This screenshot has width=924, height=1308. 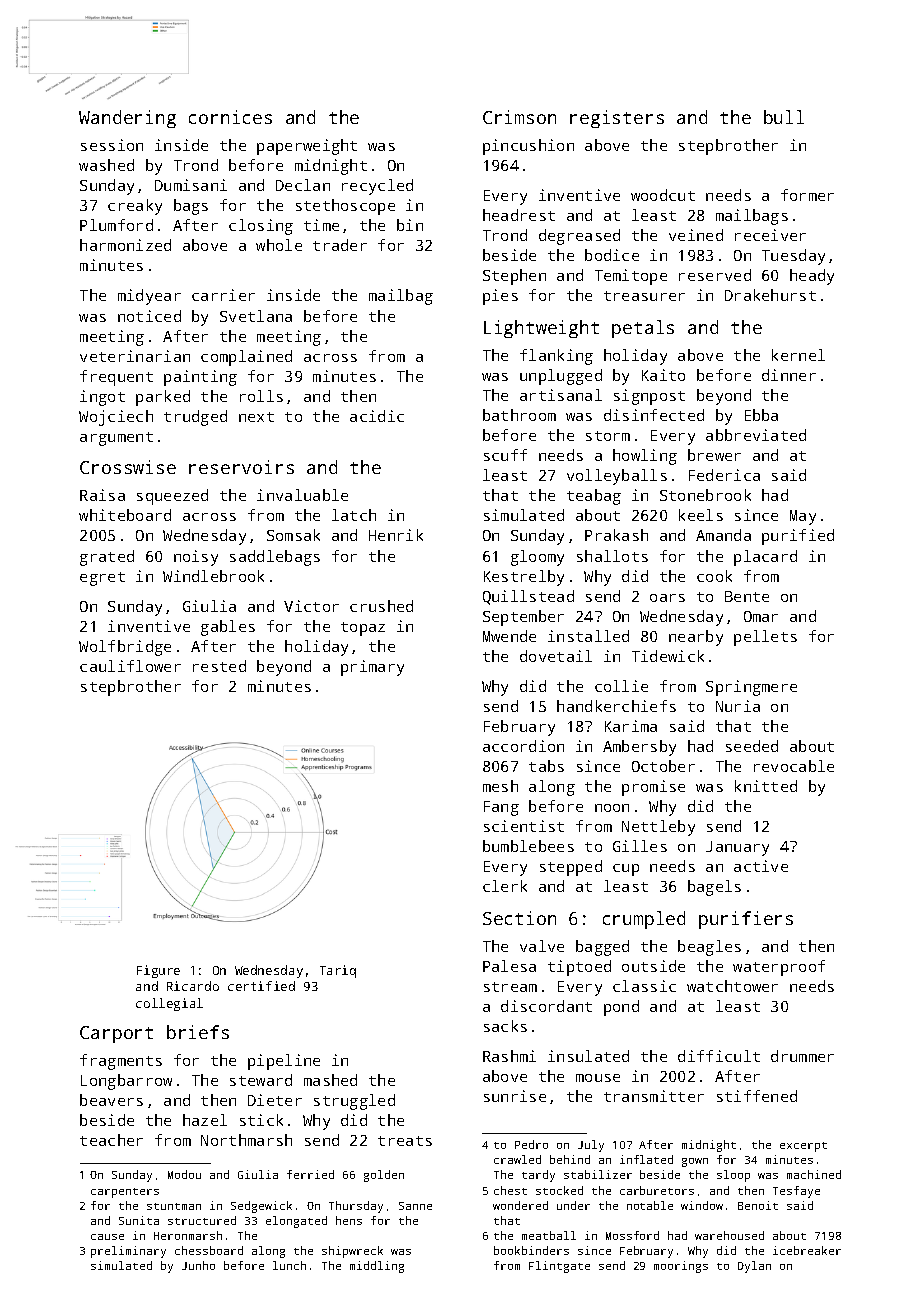 What do you see at coordinates (546, 766) in the screenshot?
I see `tabs` at bounding box center [546, 766].
